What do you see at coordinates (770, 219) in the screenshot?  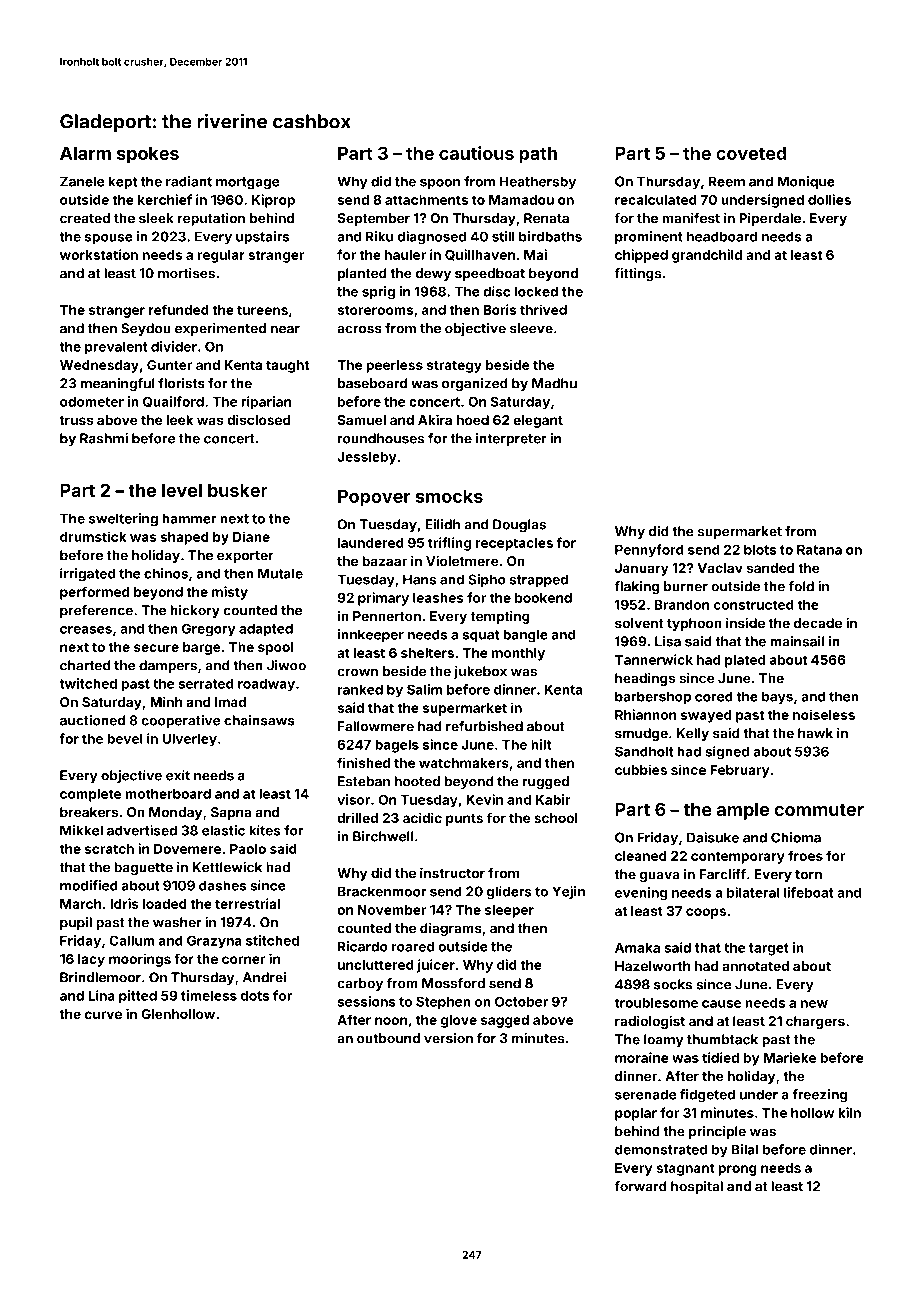 I see `Piperdale` at bounding box center [770, 219].
